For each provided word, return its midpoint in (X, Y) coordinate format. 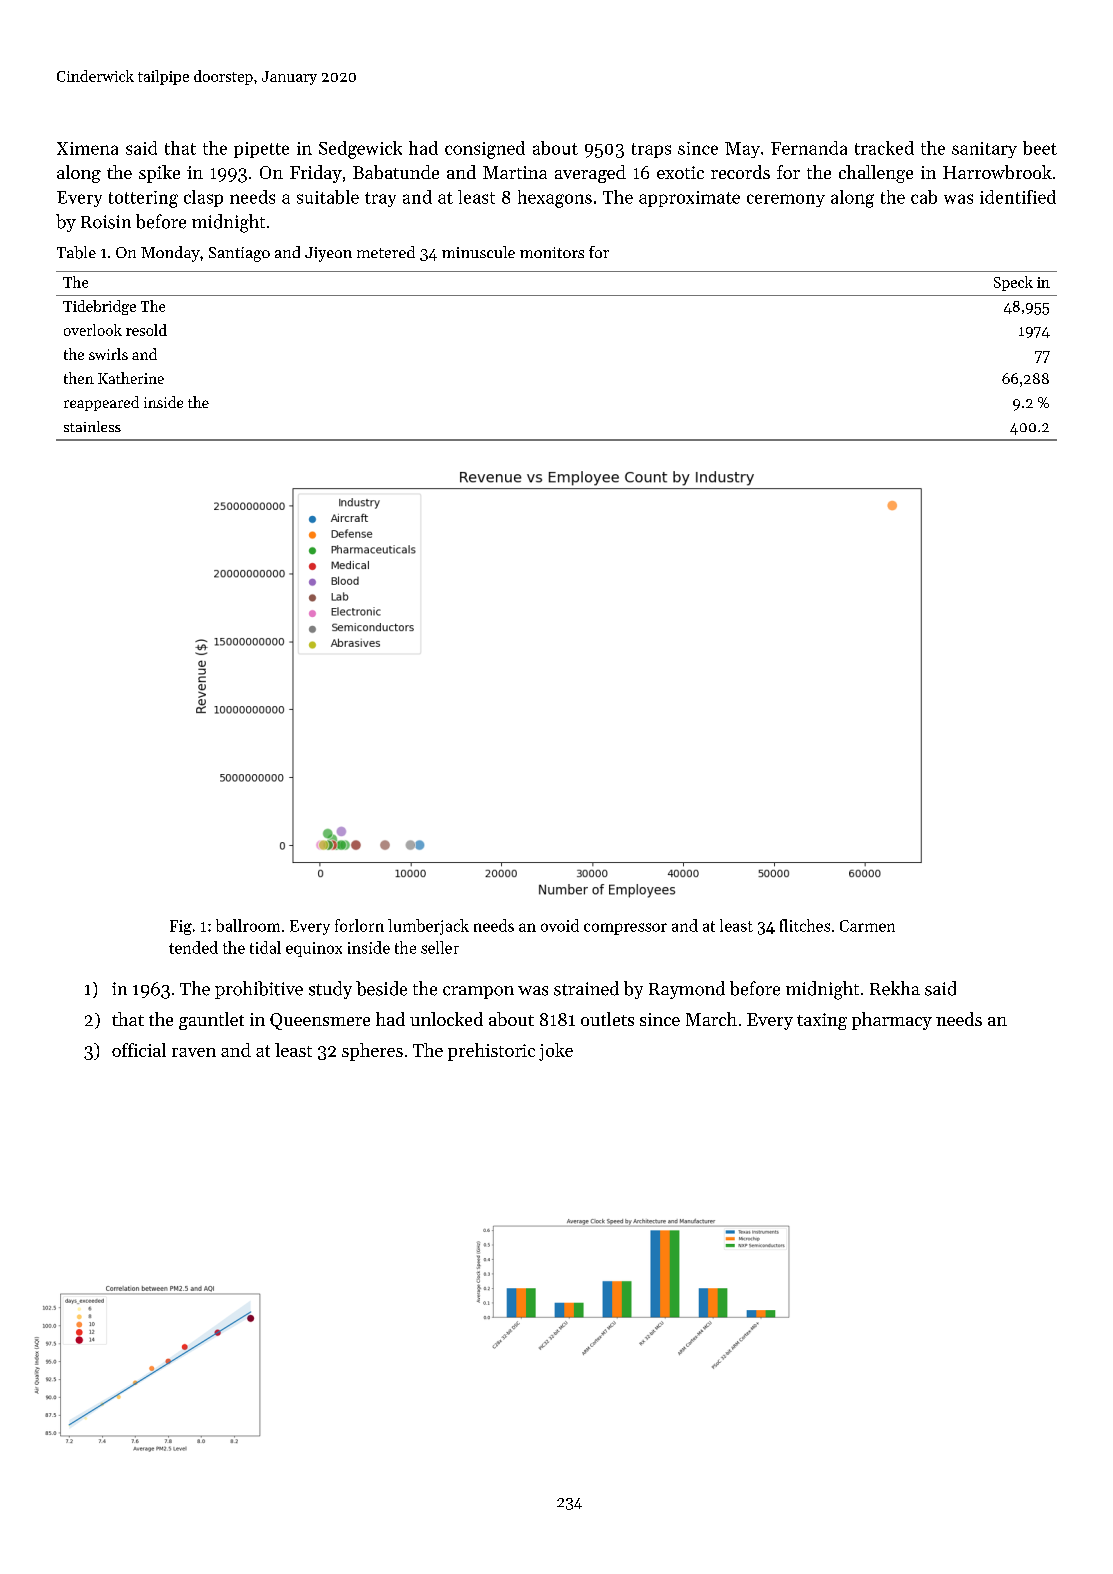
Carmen (867, 926)
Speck (1013, 283)
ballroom (248, 925)
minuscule (478, 252)
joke (556, 1052)
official (139, 1050)
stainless (92, 426)
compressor (625, 929)
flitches (805, 925)
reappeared (101, 403)
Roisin (106, 222)
